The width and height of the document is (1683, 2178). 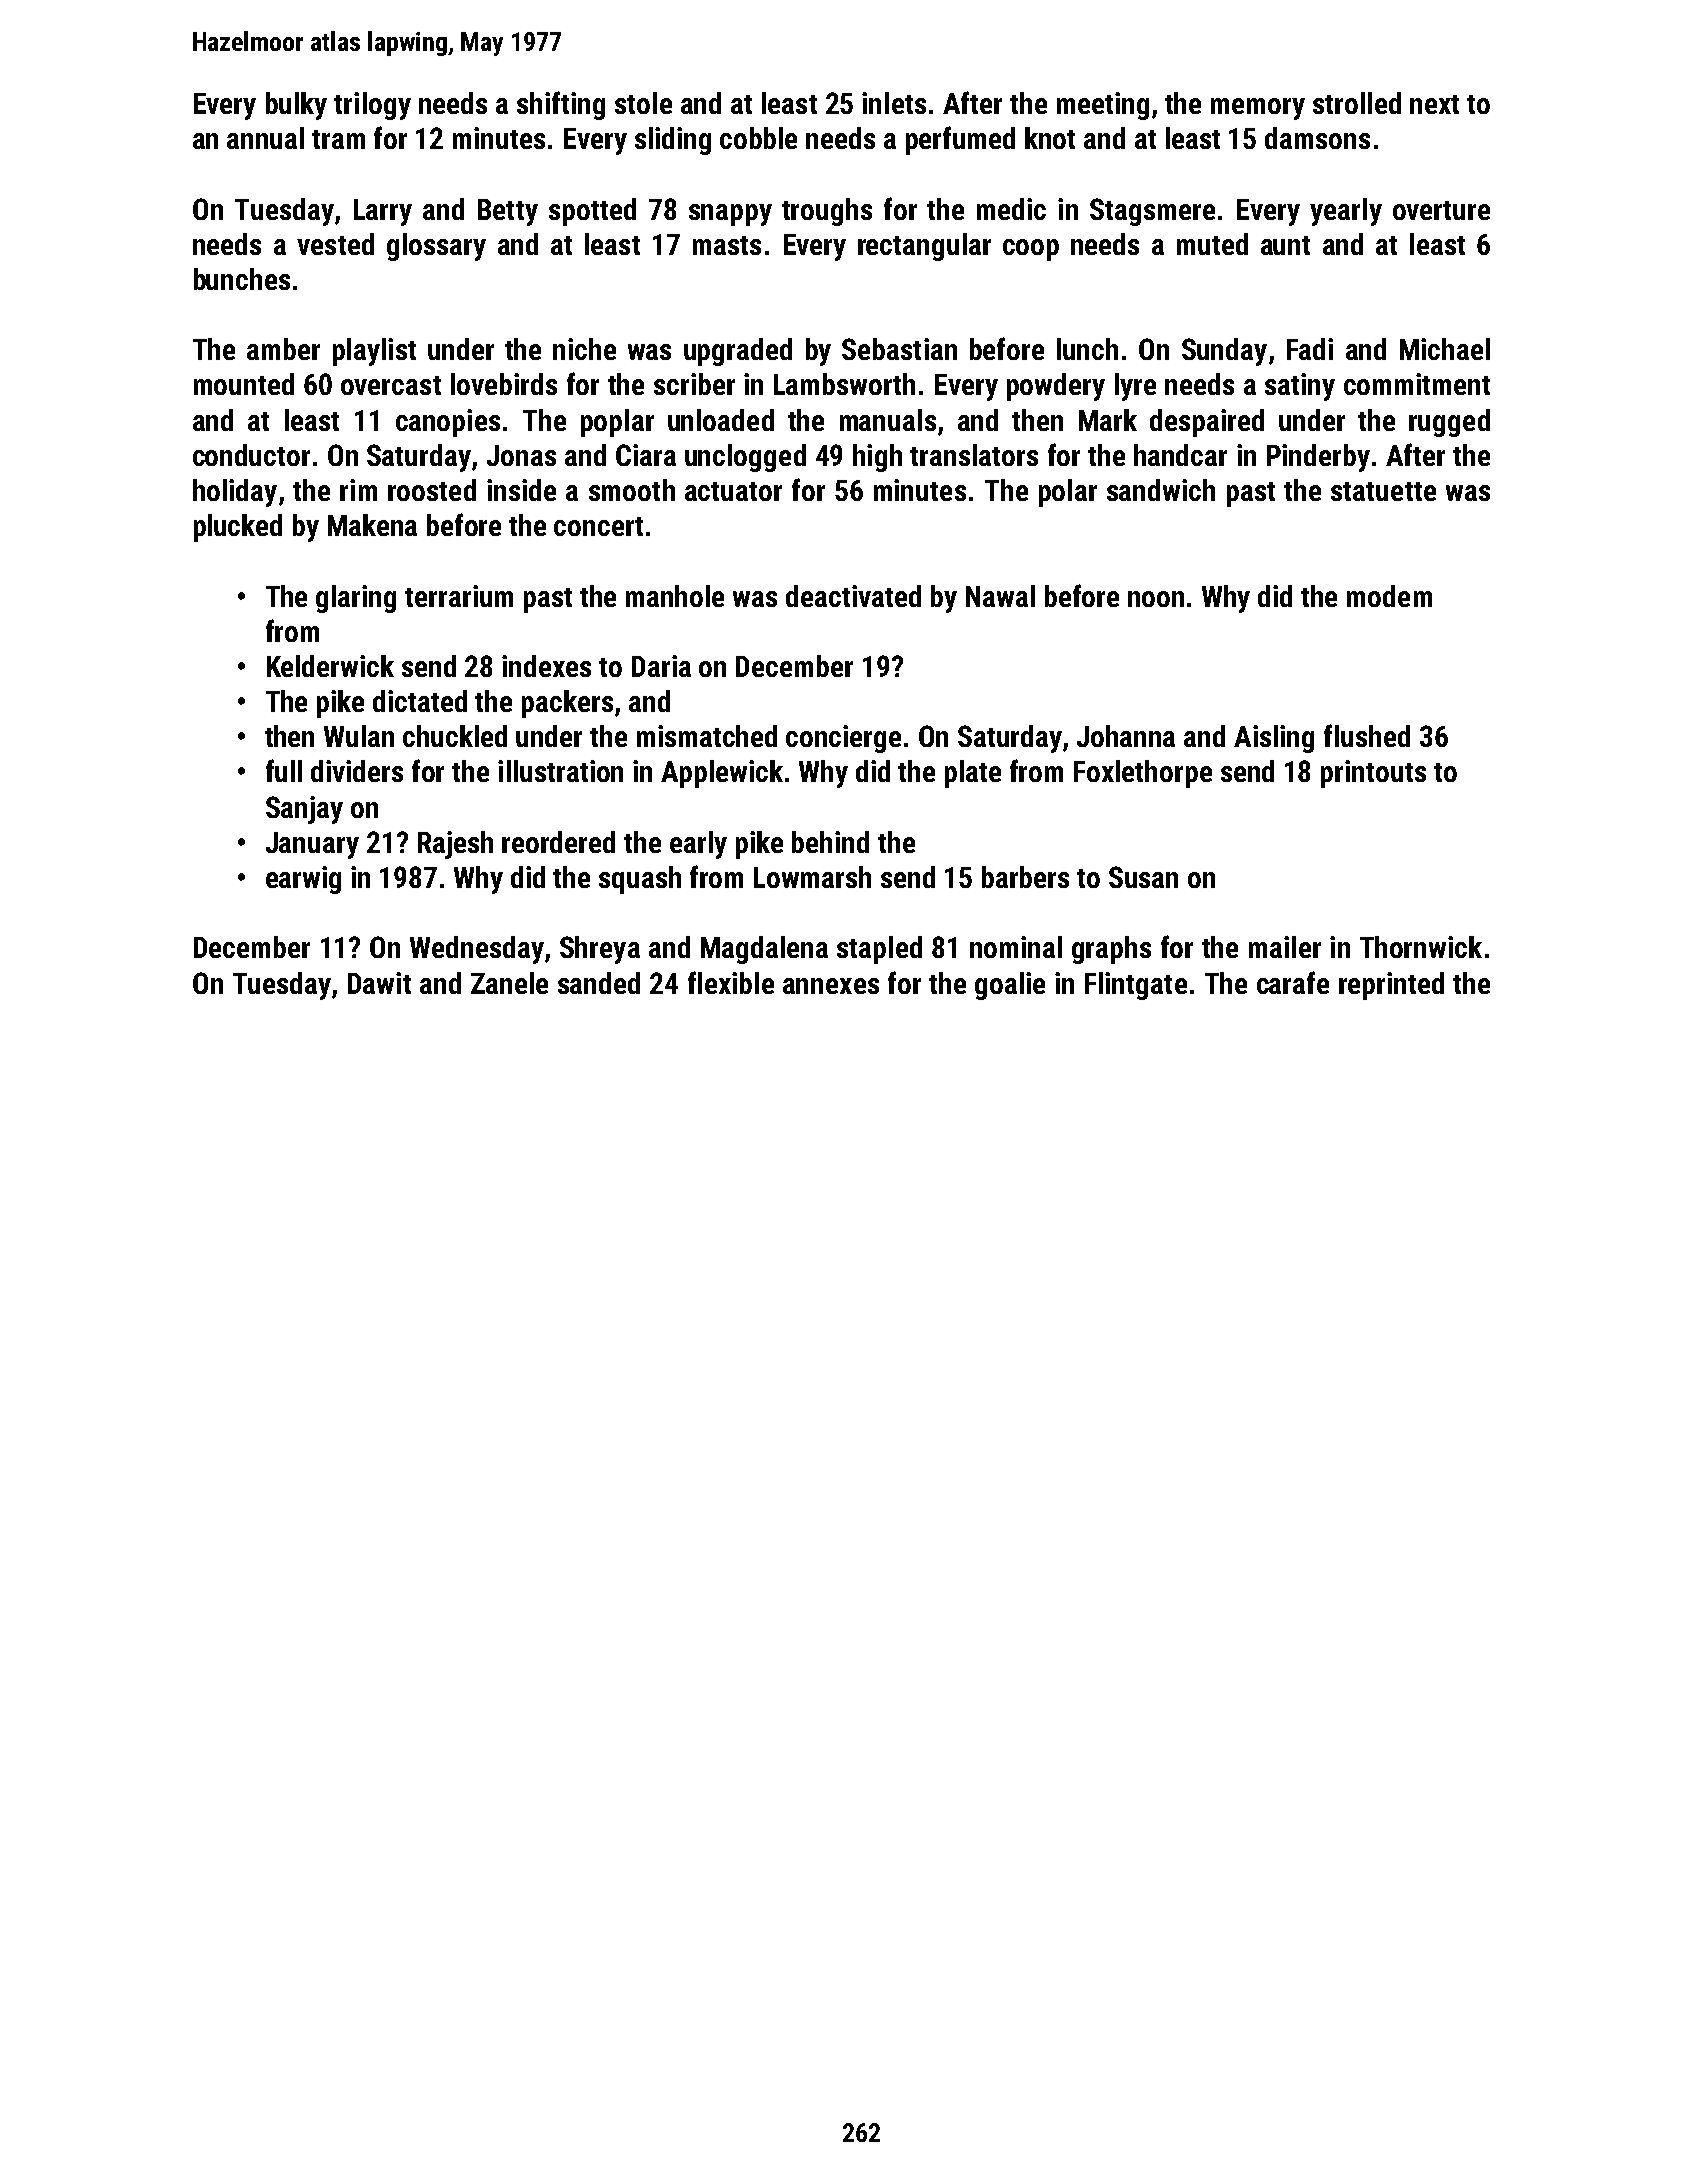 What do you see at coordinates (296, 106) in the document?
I see `bulky` at bounding box center [296, 106].
